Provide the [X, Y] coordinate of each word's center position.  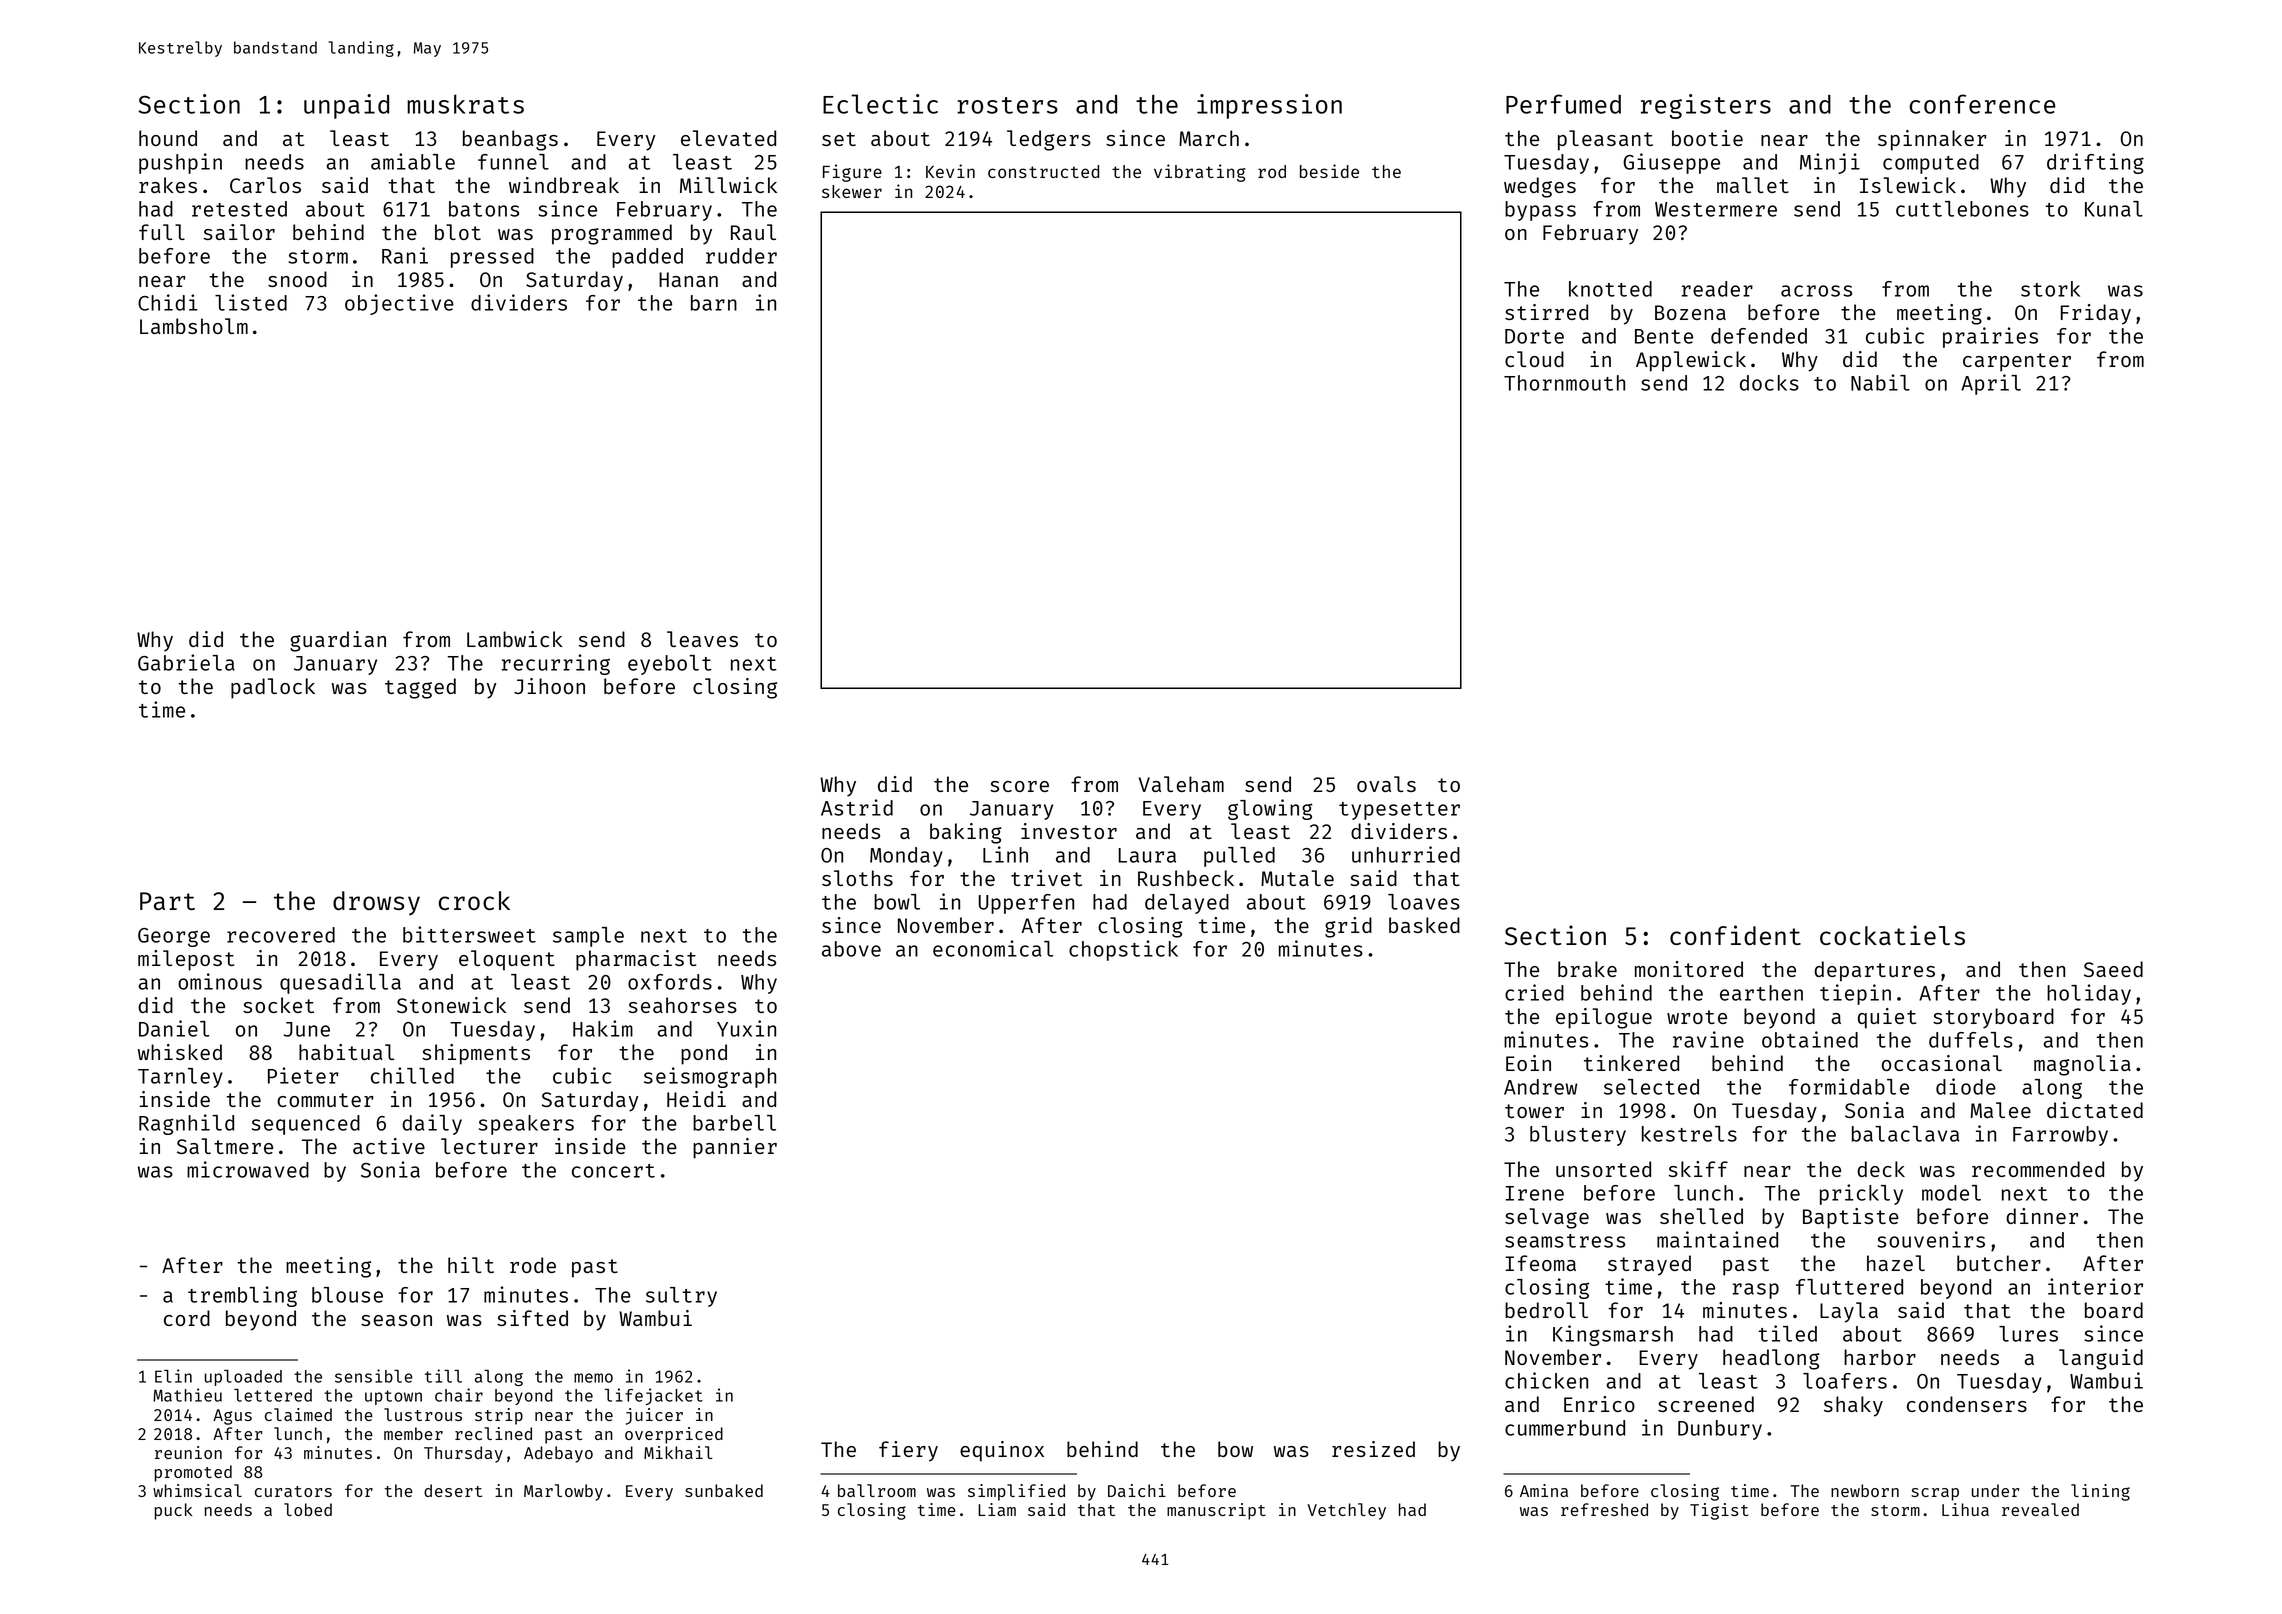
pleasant [1605, 140]
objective [399, 304]
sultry [681, 1297]
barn [714, 303]
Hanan [688, 279]
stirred [1546, 312]
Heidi [696, 1099]
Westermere [1716, 209]
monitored [1689, 969]
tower [1534, 1111]
